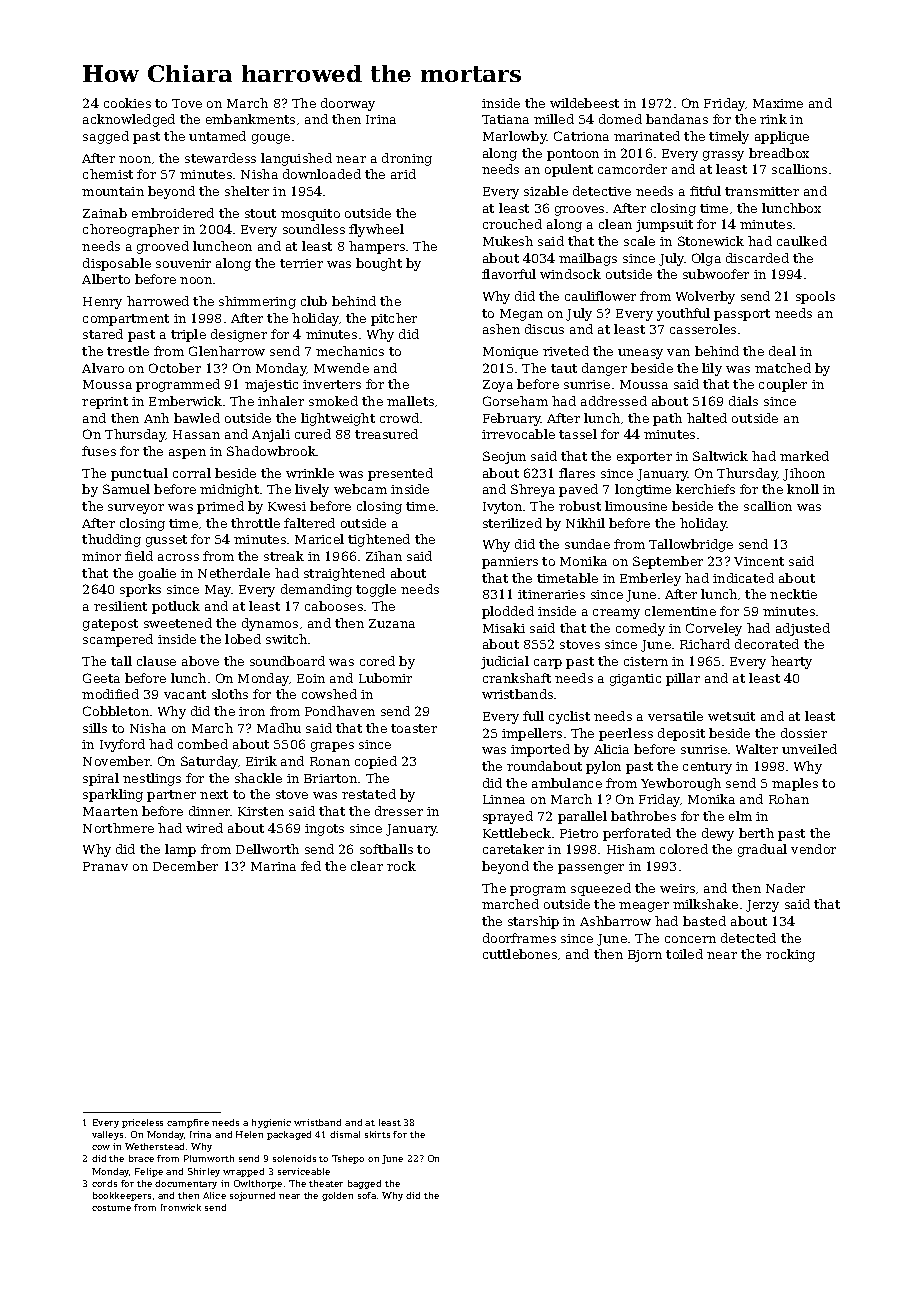  Describe the element at coordinates (367, 1195) in the screenshot. I see `sofa` at that location.
